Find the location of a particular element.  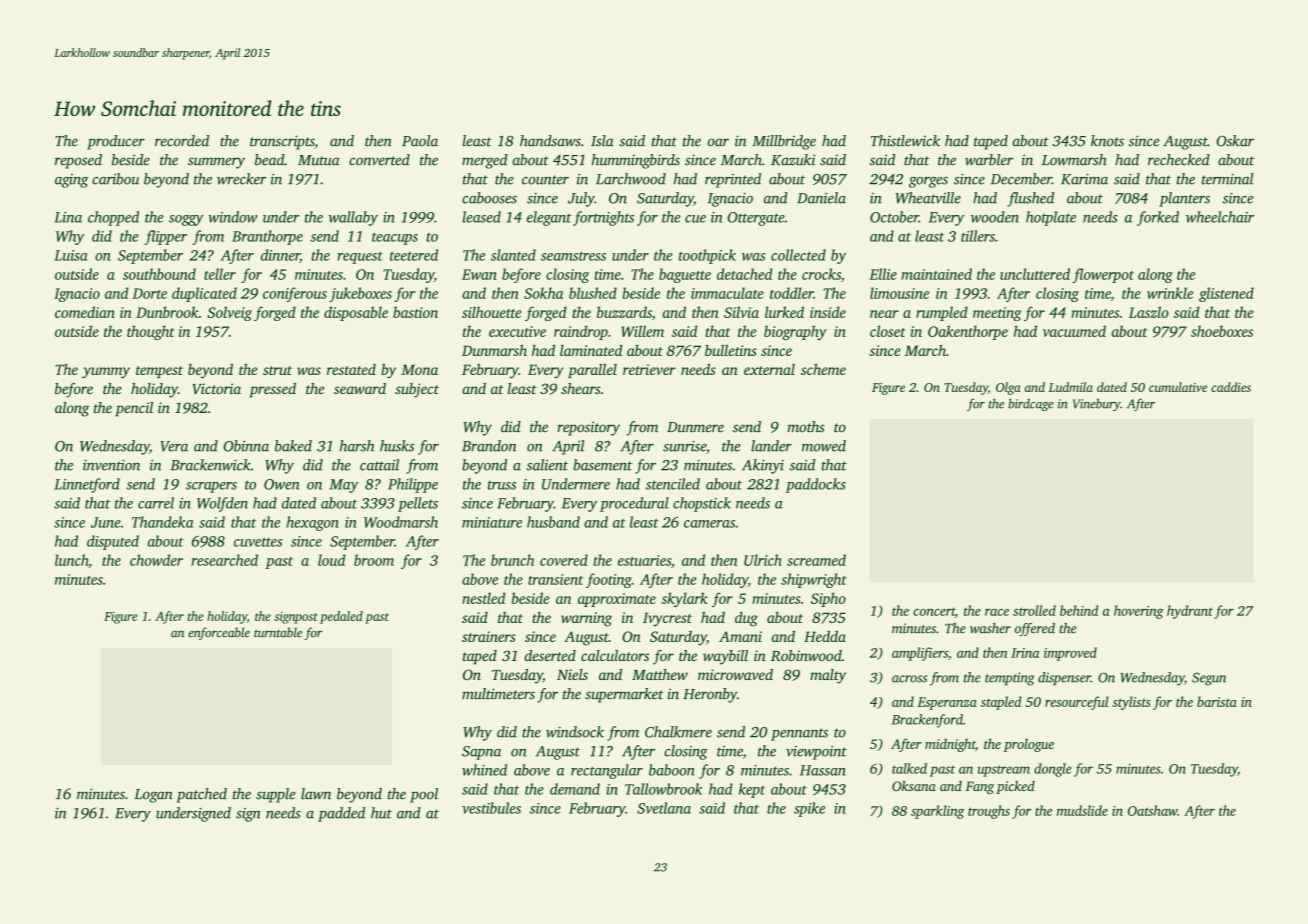

chowder is located at coordinates (156, 560).
